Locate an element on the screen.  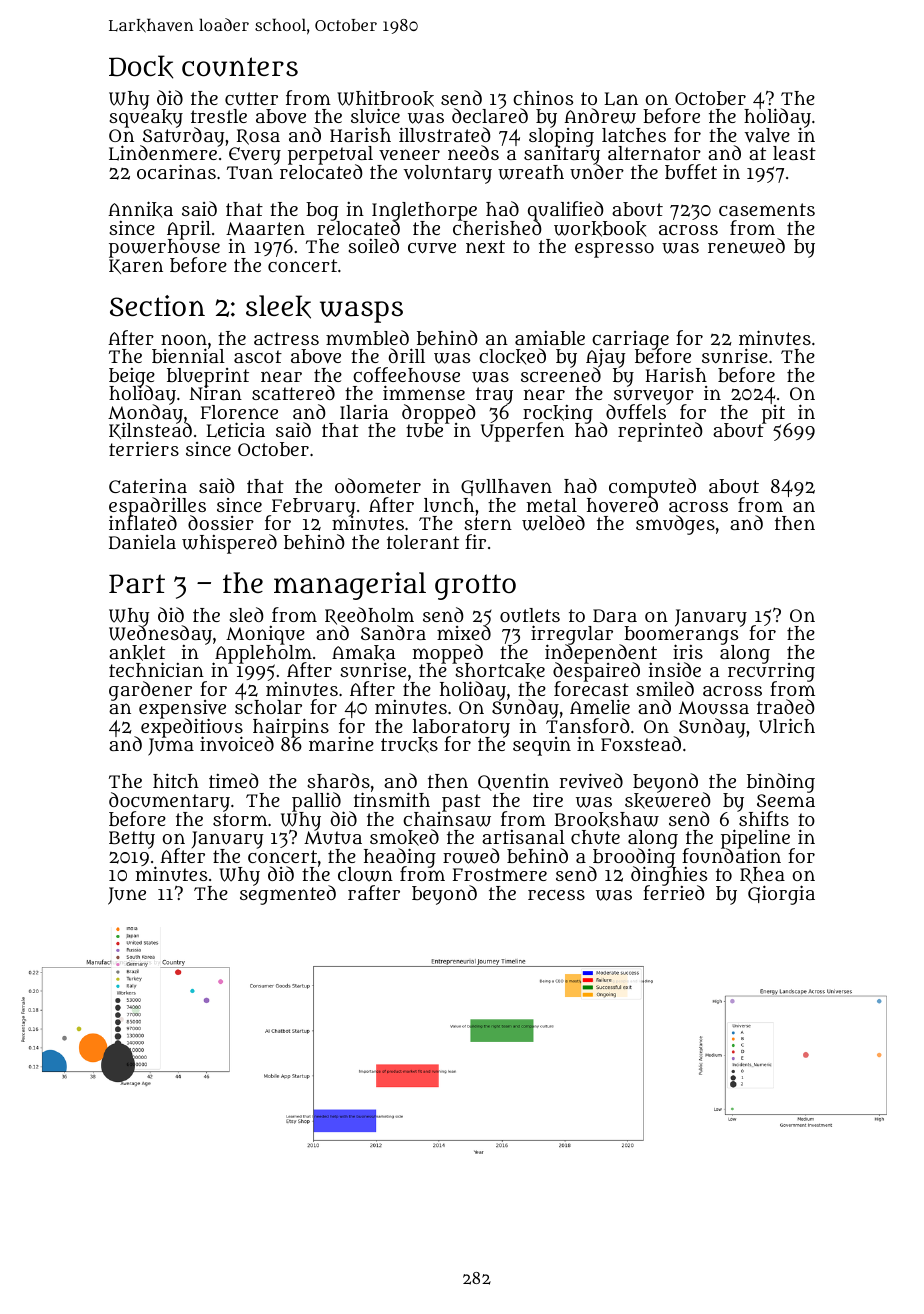
cutter is located at coordinates (251, 98).
